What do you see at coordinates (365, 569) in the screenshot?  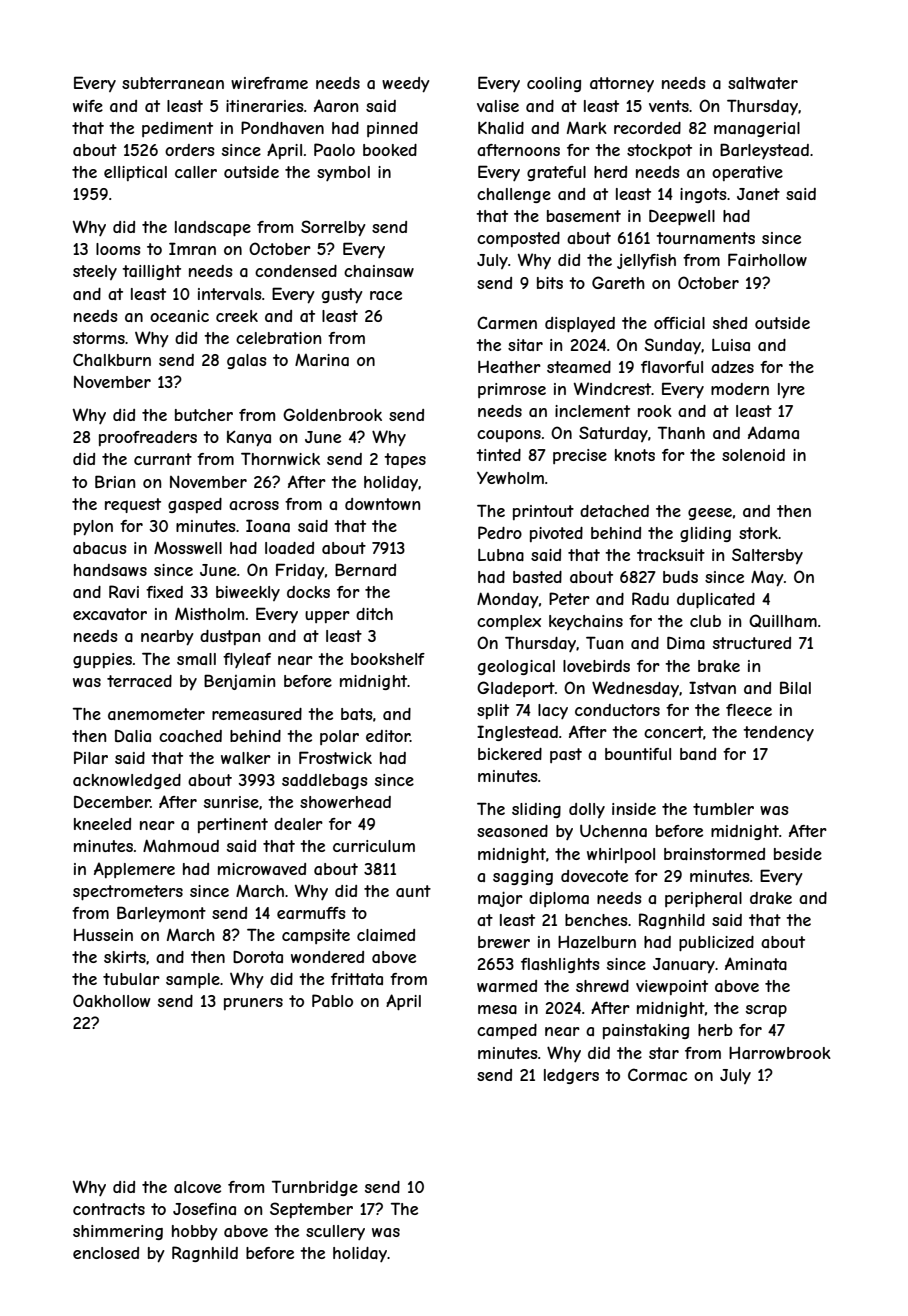 I see `Bernard` at bounding box center [365, 569].
